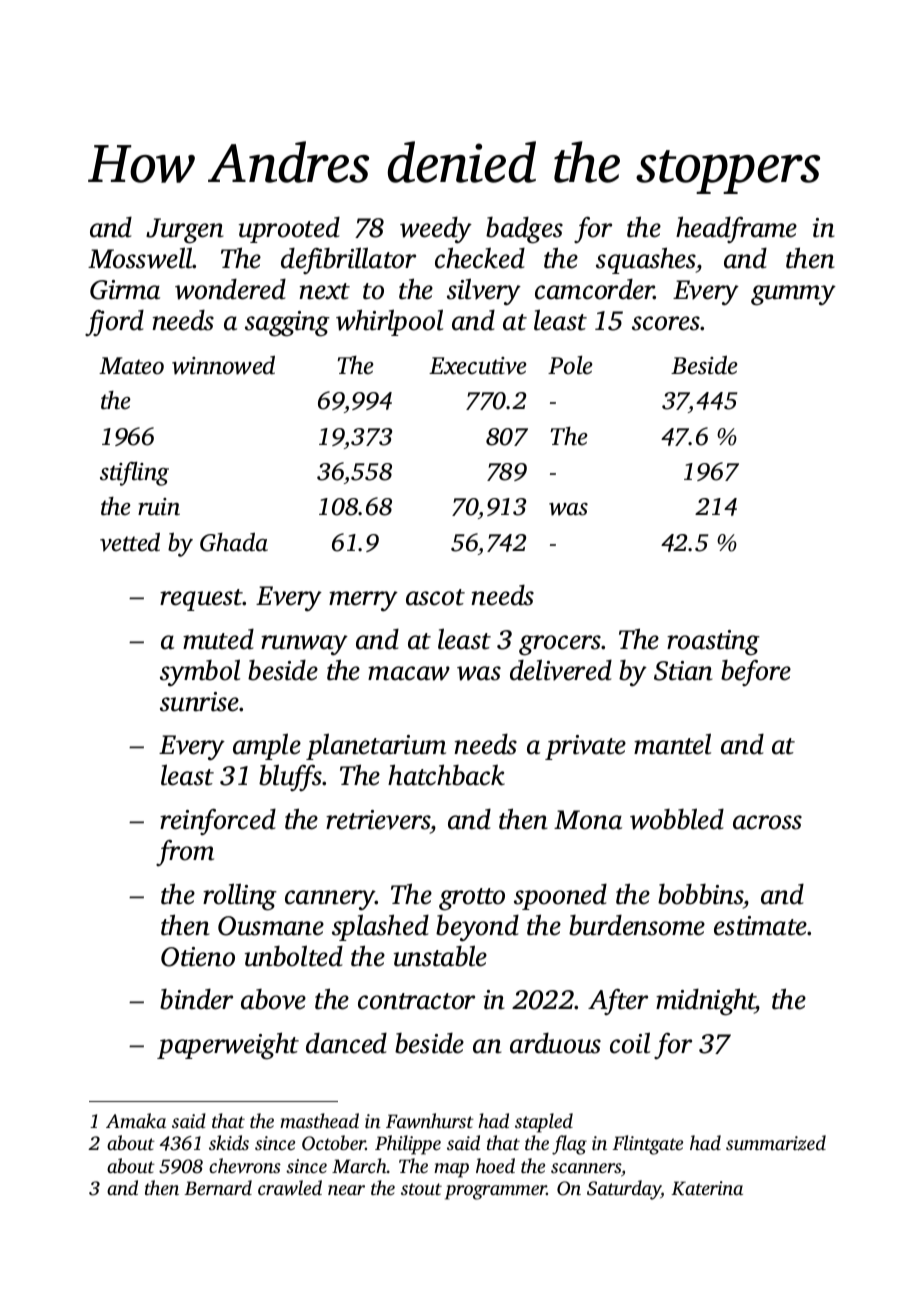 This screenshot has height=1311, width=924. I want to click on Jurgen, so click(185, 231).
